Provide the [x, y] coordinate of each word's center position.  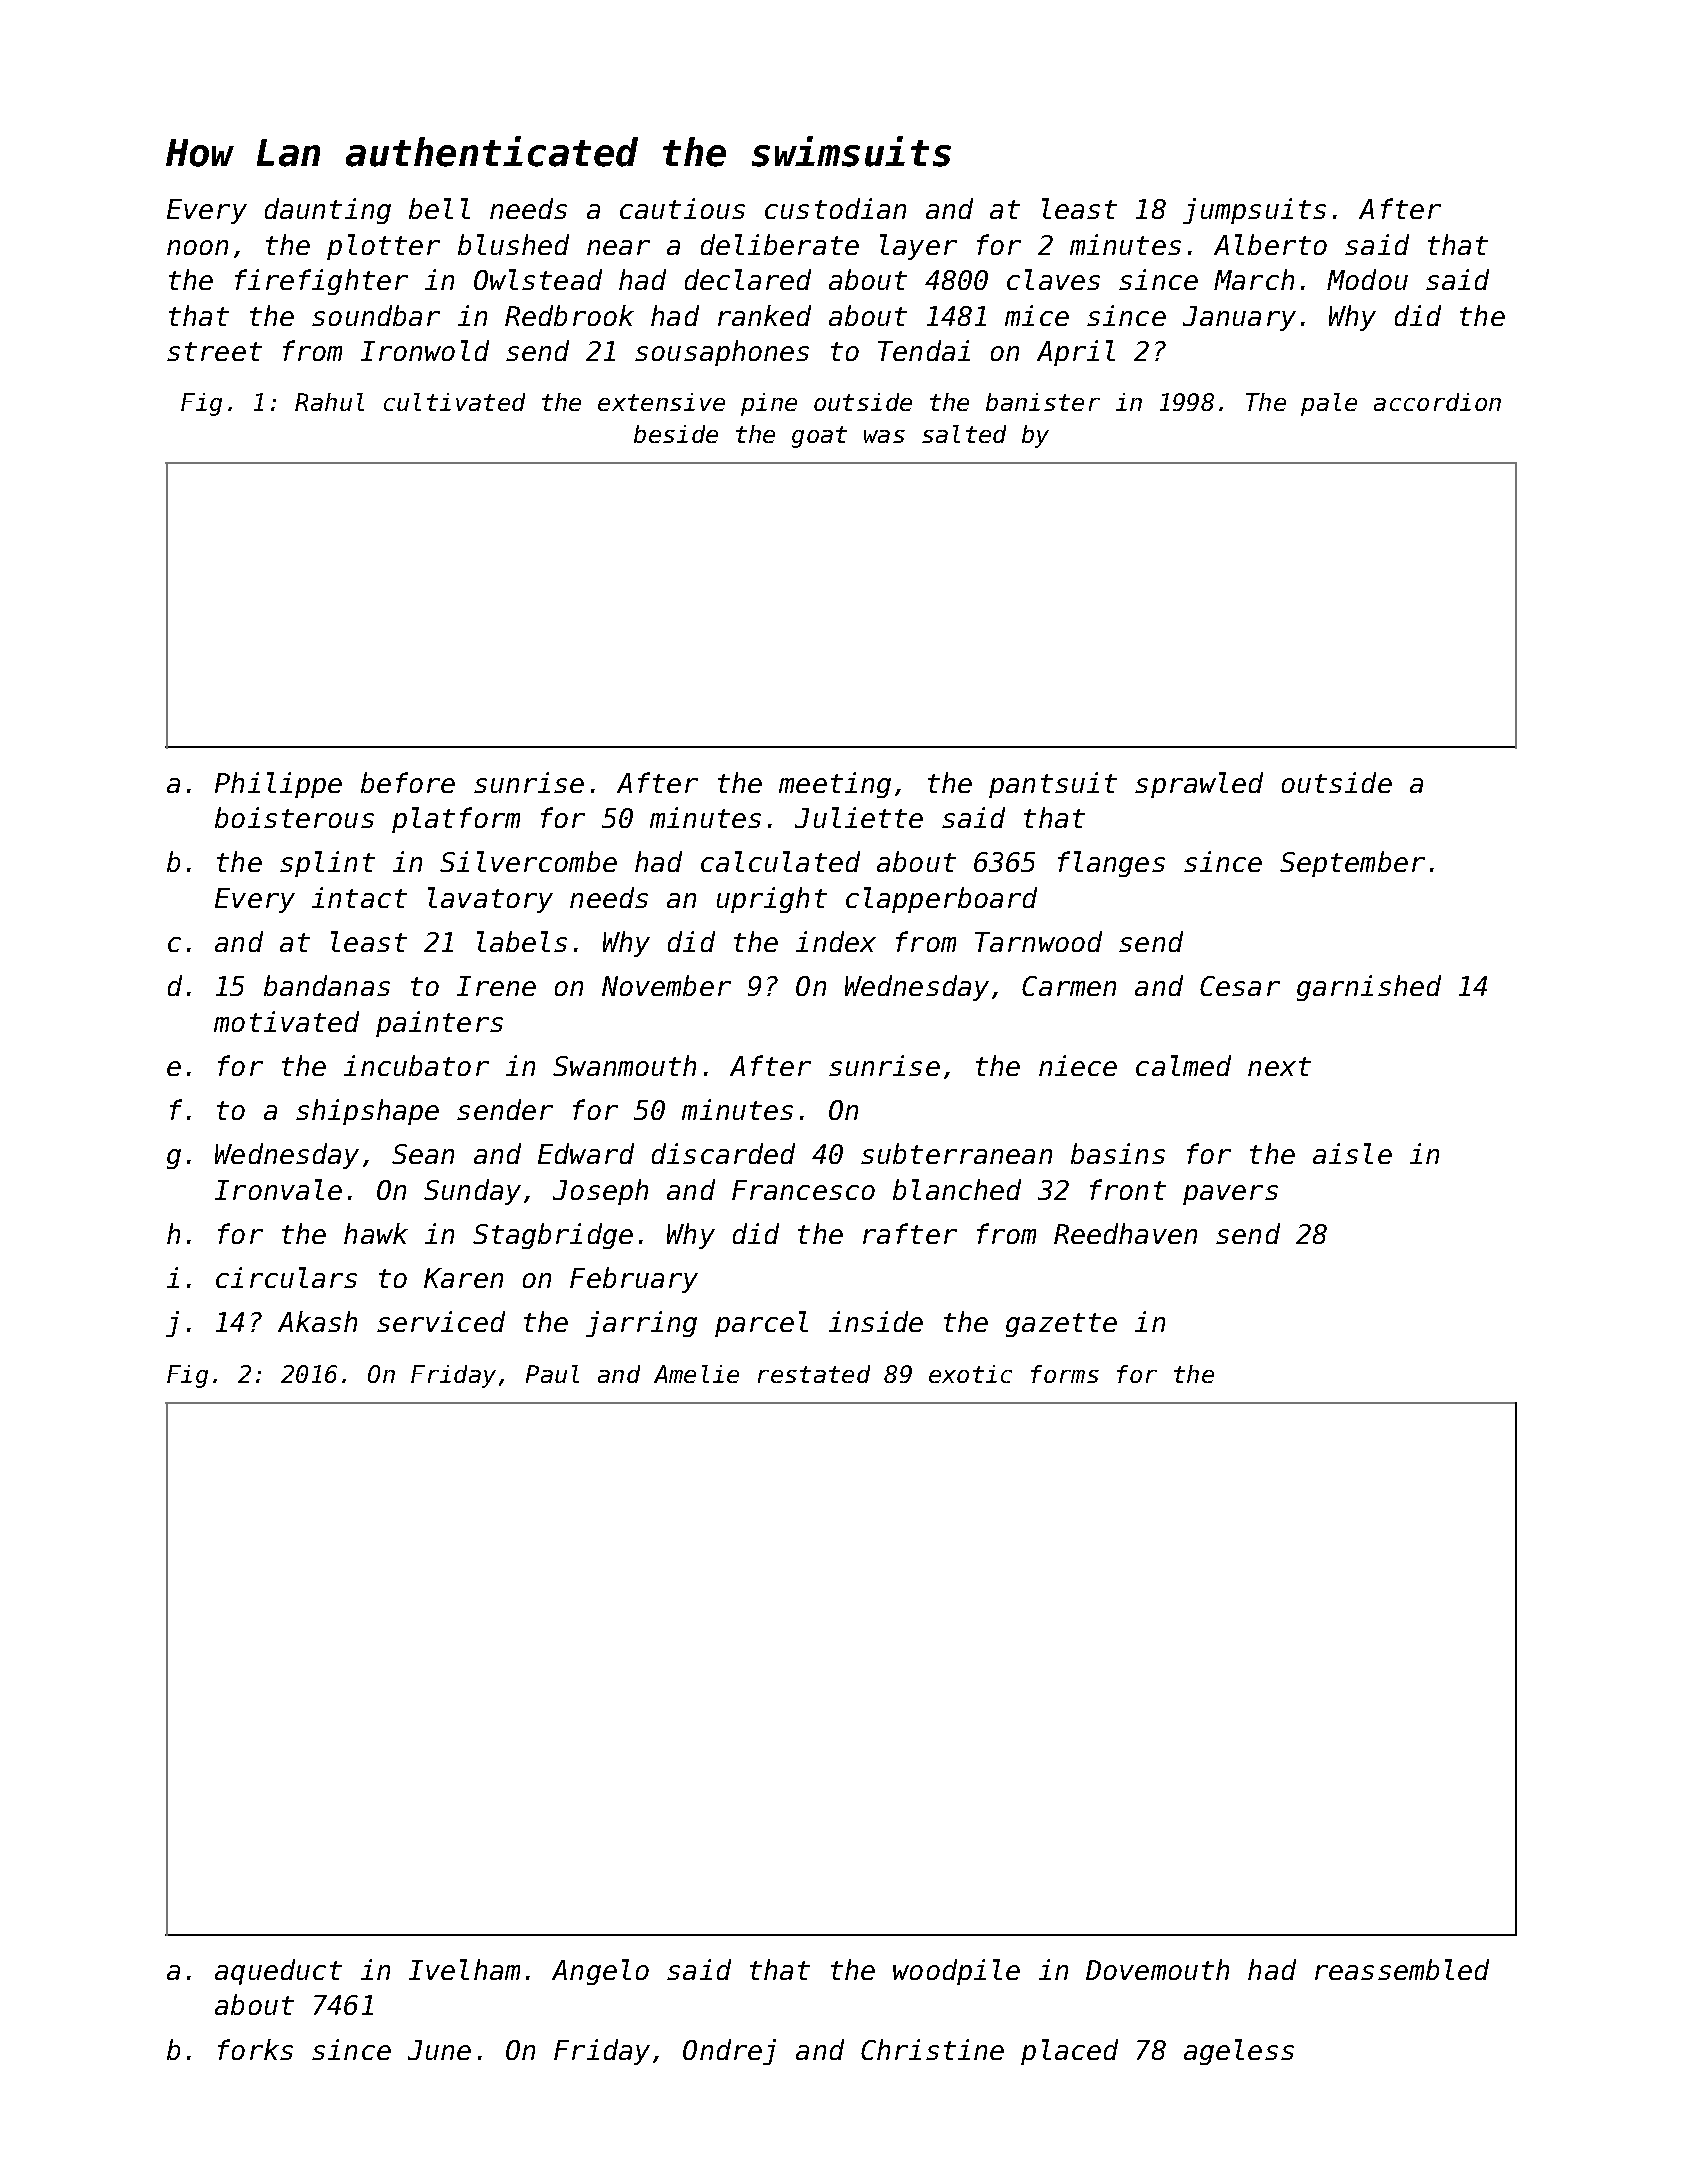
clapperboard [941, 900]
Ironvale [278, 1189]
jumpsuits [1254, 211]
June [439, 2050]
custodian [835, 208]
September [1352, 864]
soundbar [376, 315]
